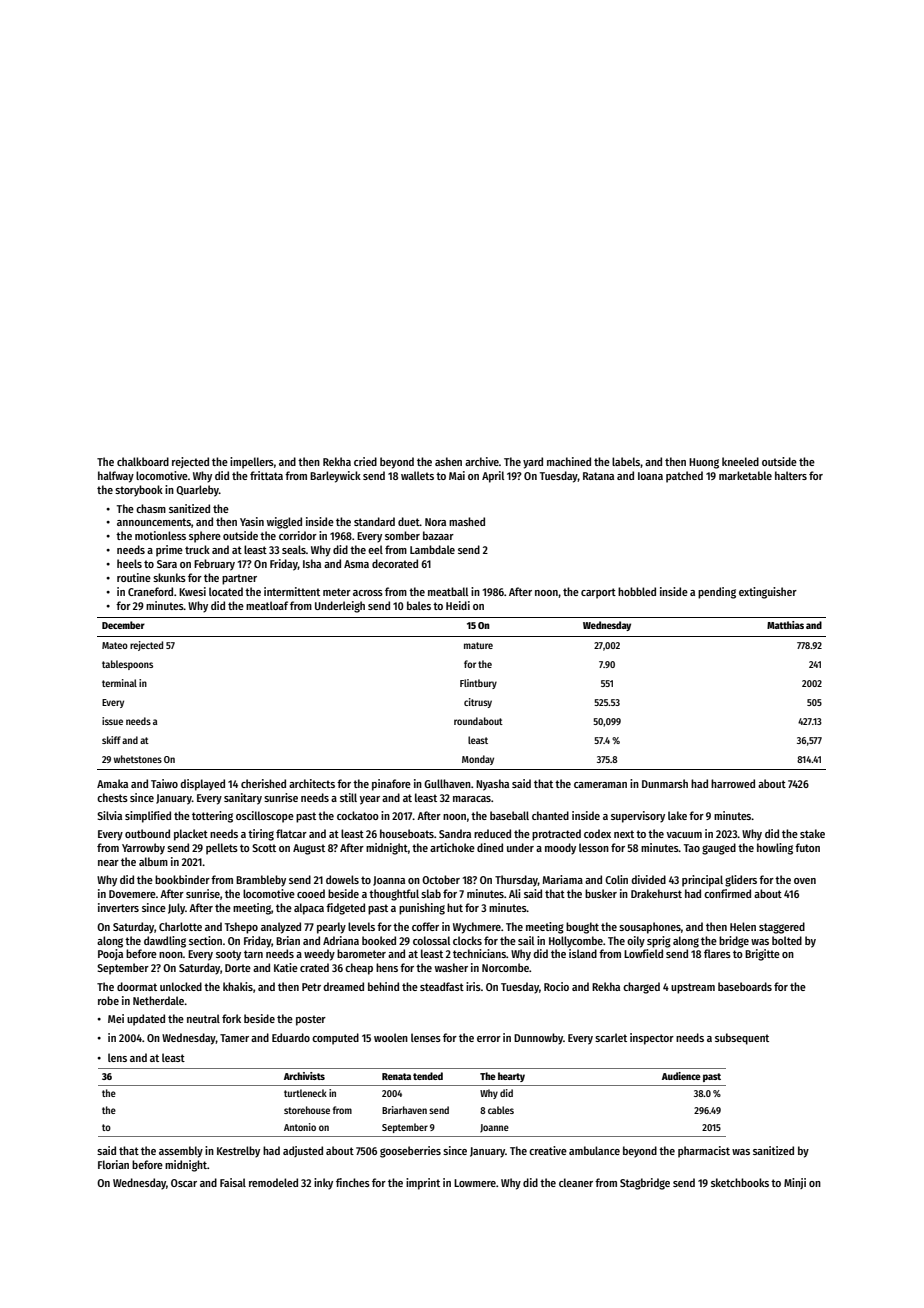  Describe the element at coordinates (795, 1183) in the page. I see `Minji` at that location.
